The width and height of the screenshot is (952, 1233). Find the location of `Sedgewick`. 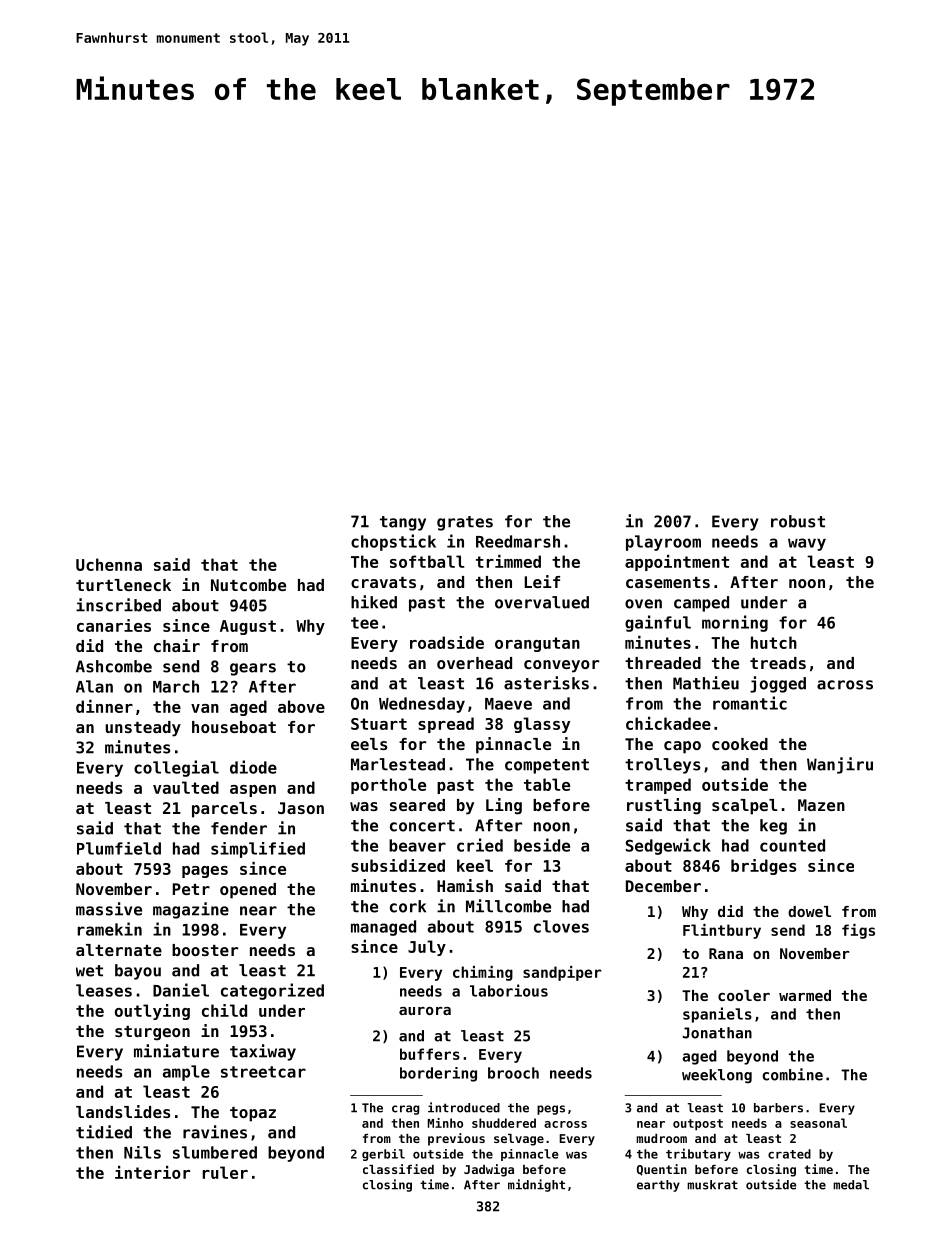

Sedgewick is located at coordinates (668, 846).
